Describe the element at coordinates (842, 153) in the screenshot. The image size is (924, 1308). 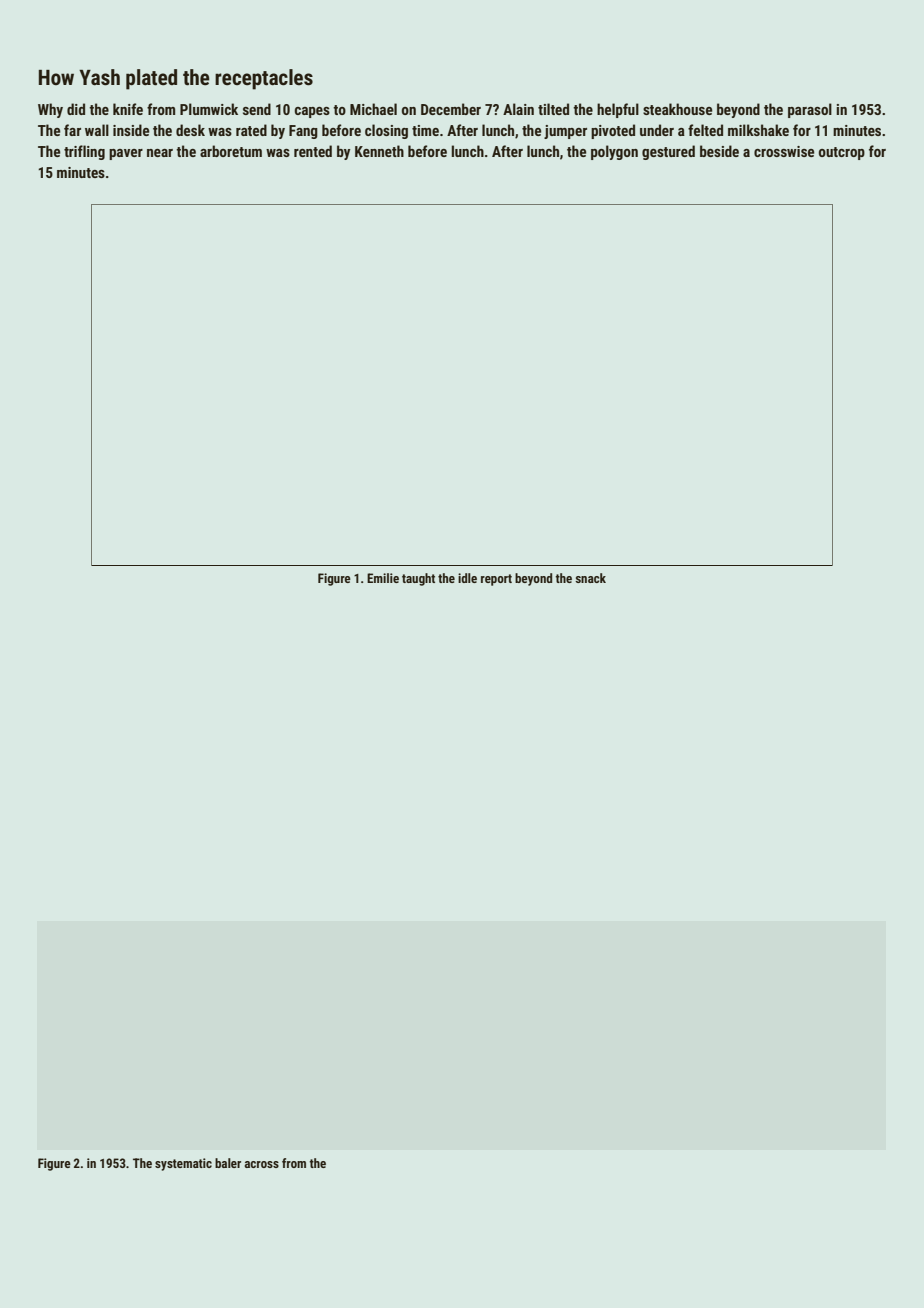
I see `outcrop` at that location.
